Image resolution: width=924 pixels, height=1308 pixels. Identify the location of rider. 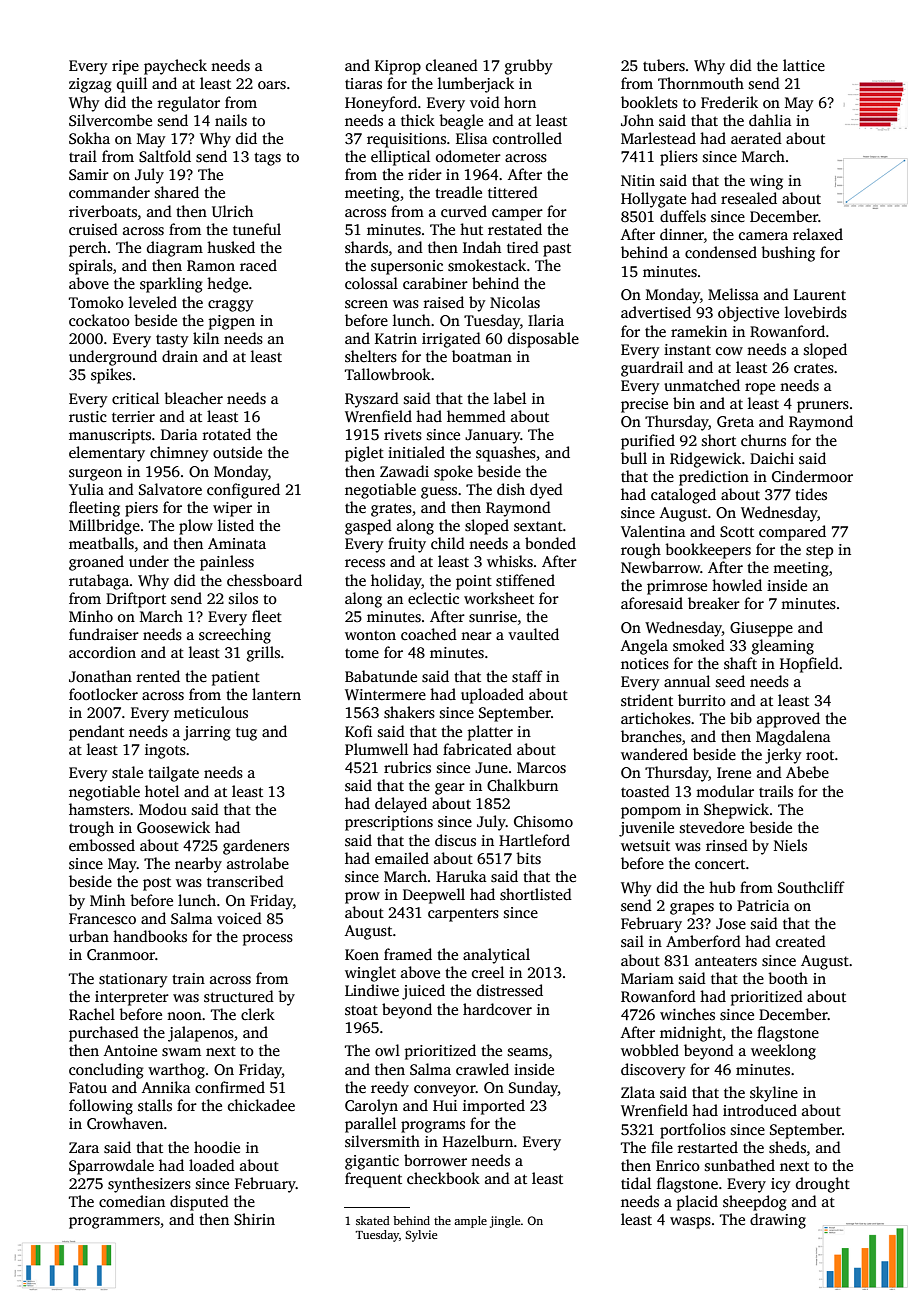
(425, 174).
